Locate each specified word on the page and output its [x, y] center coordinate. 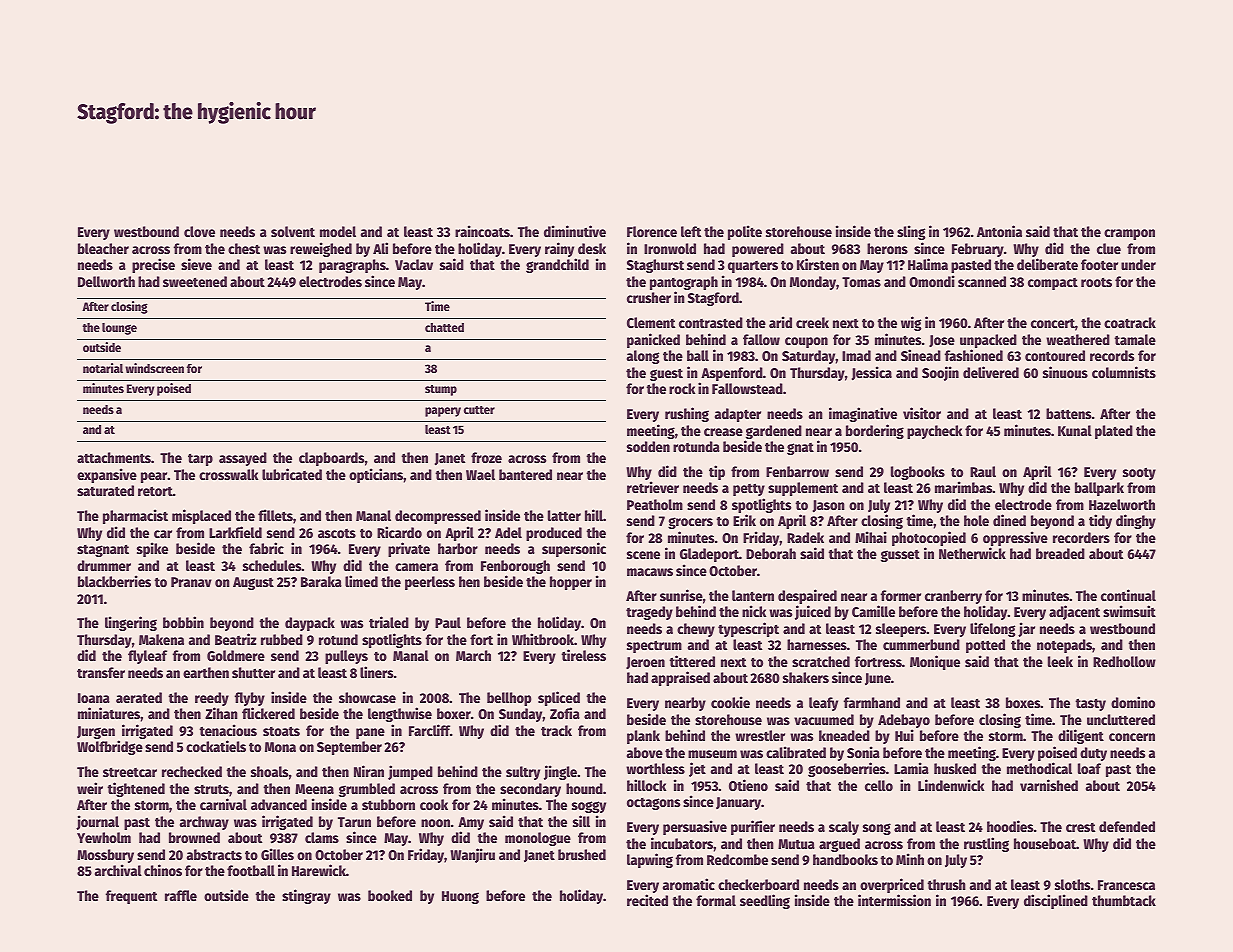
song [877, 829]
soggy [589, 807]
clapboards [331, 459]
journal [97, 822]
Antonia [999, 231]
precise [153, 265]
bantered [525, 474]
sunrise [681, 595]
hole [976, 520]
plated [1114, 432]
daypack [310, 624]
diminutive [575, 231]
